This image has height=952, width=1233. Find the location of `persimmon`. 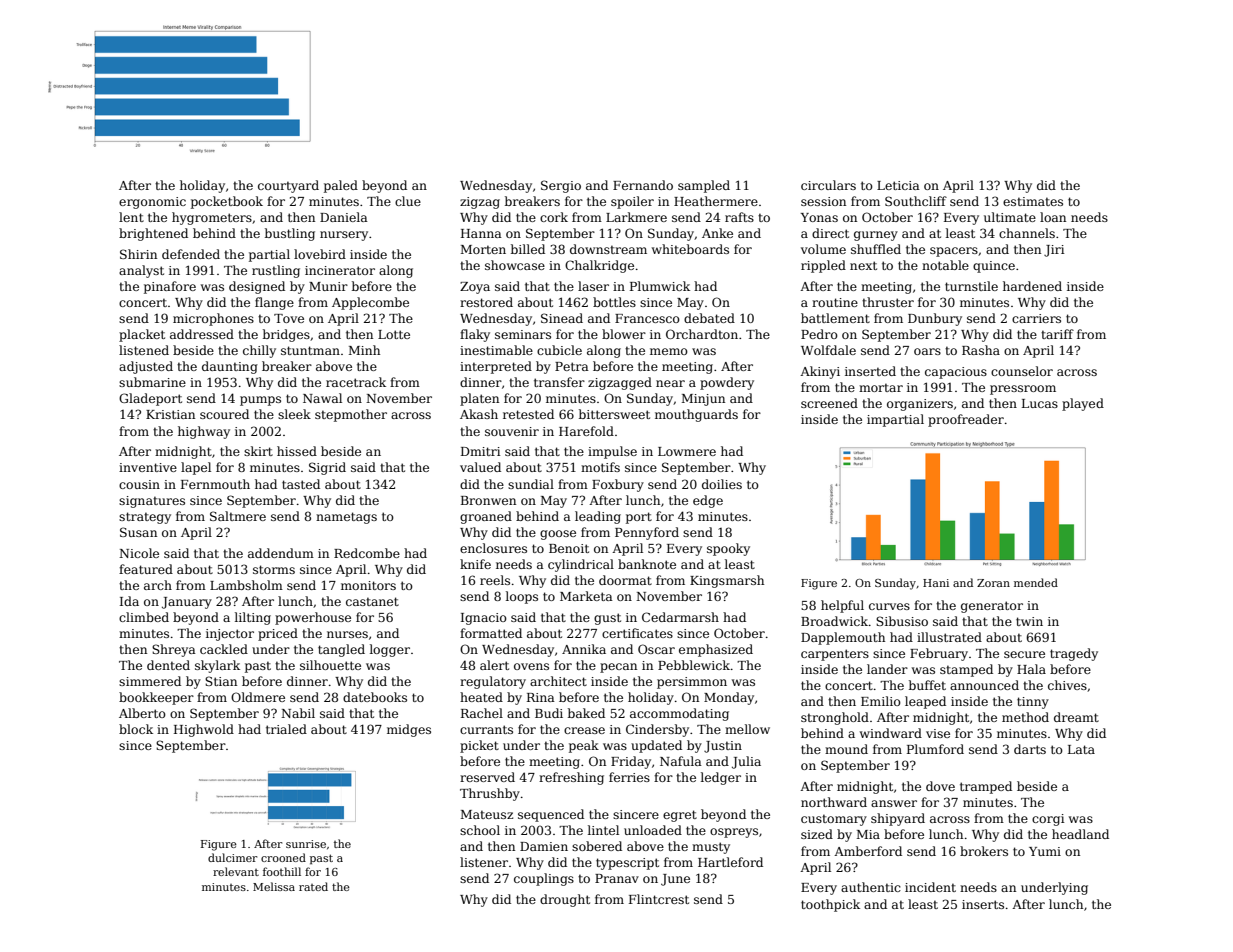

persimmon is located at coordinates (692, 683).
